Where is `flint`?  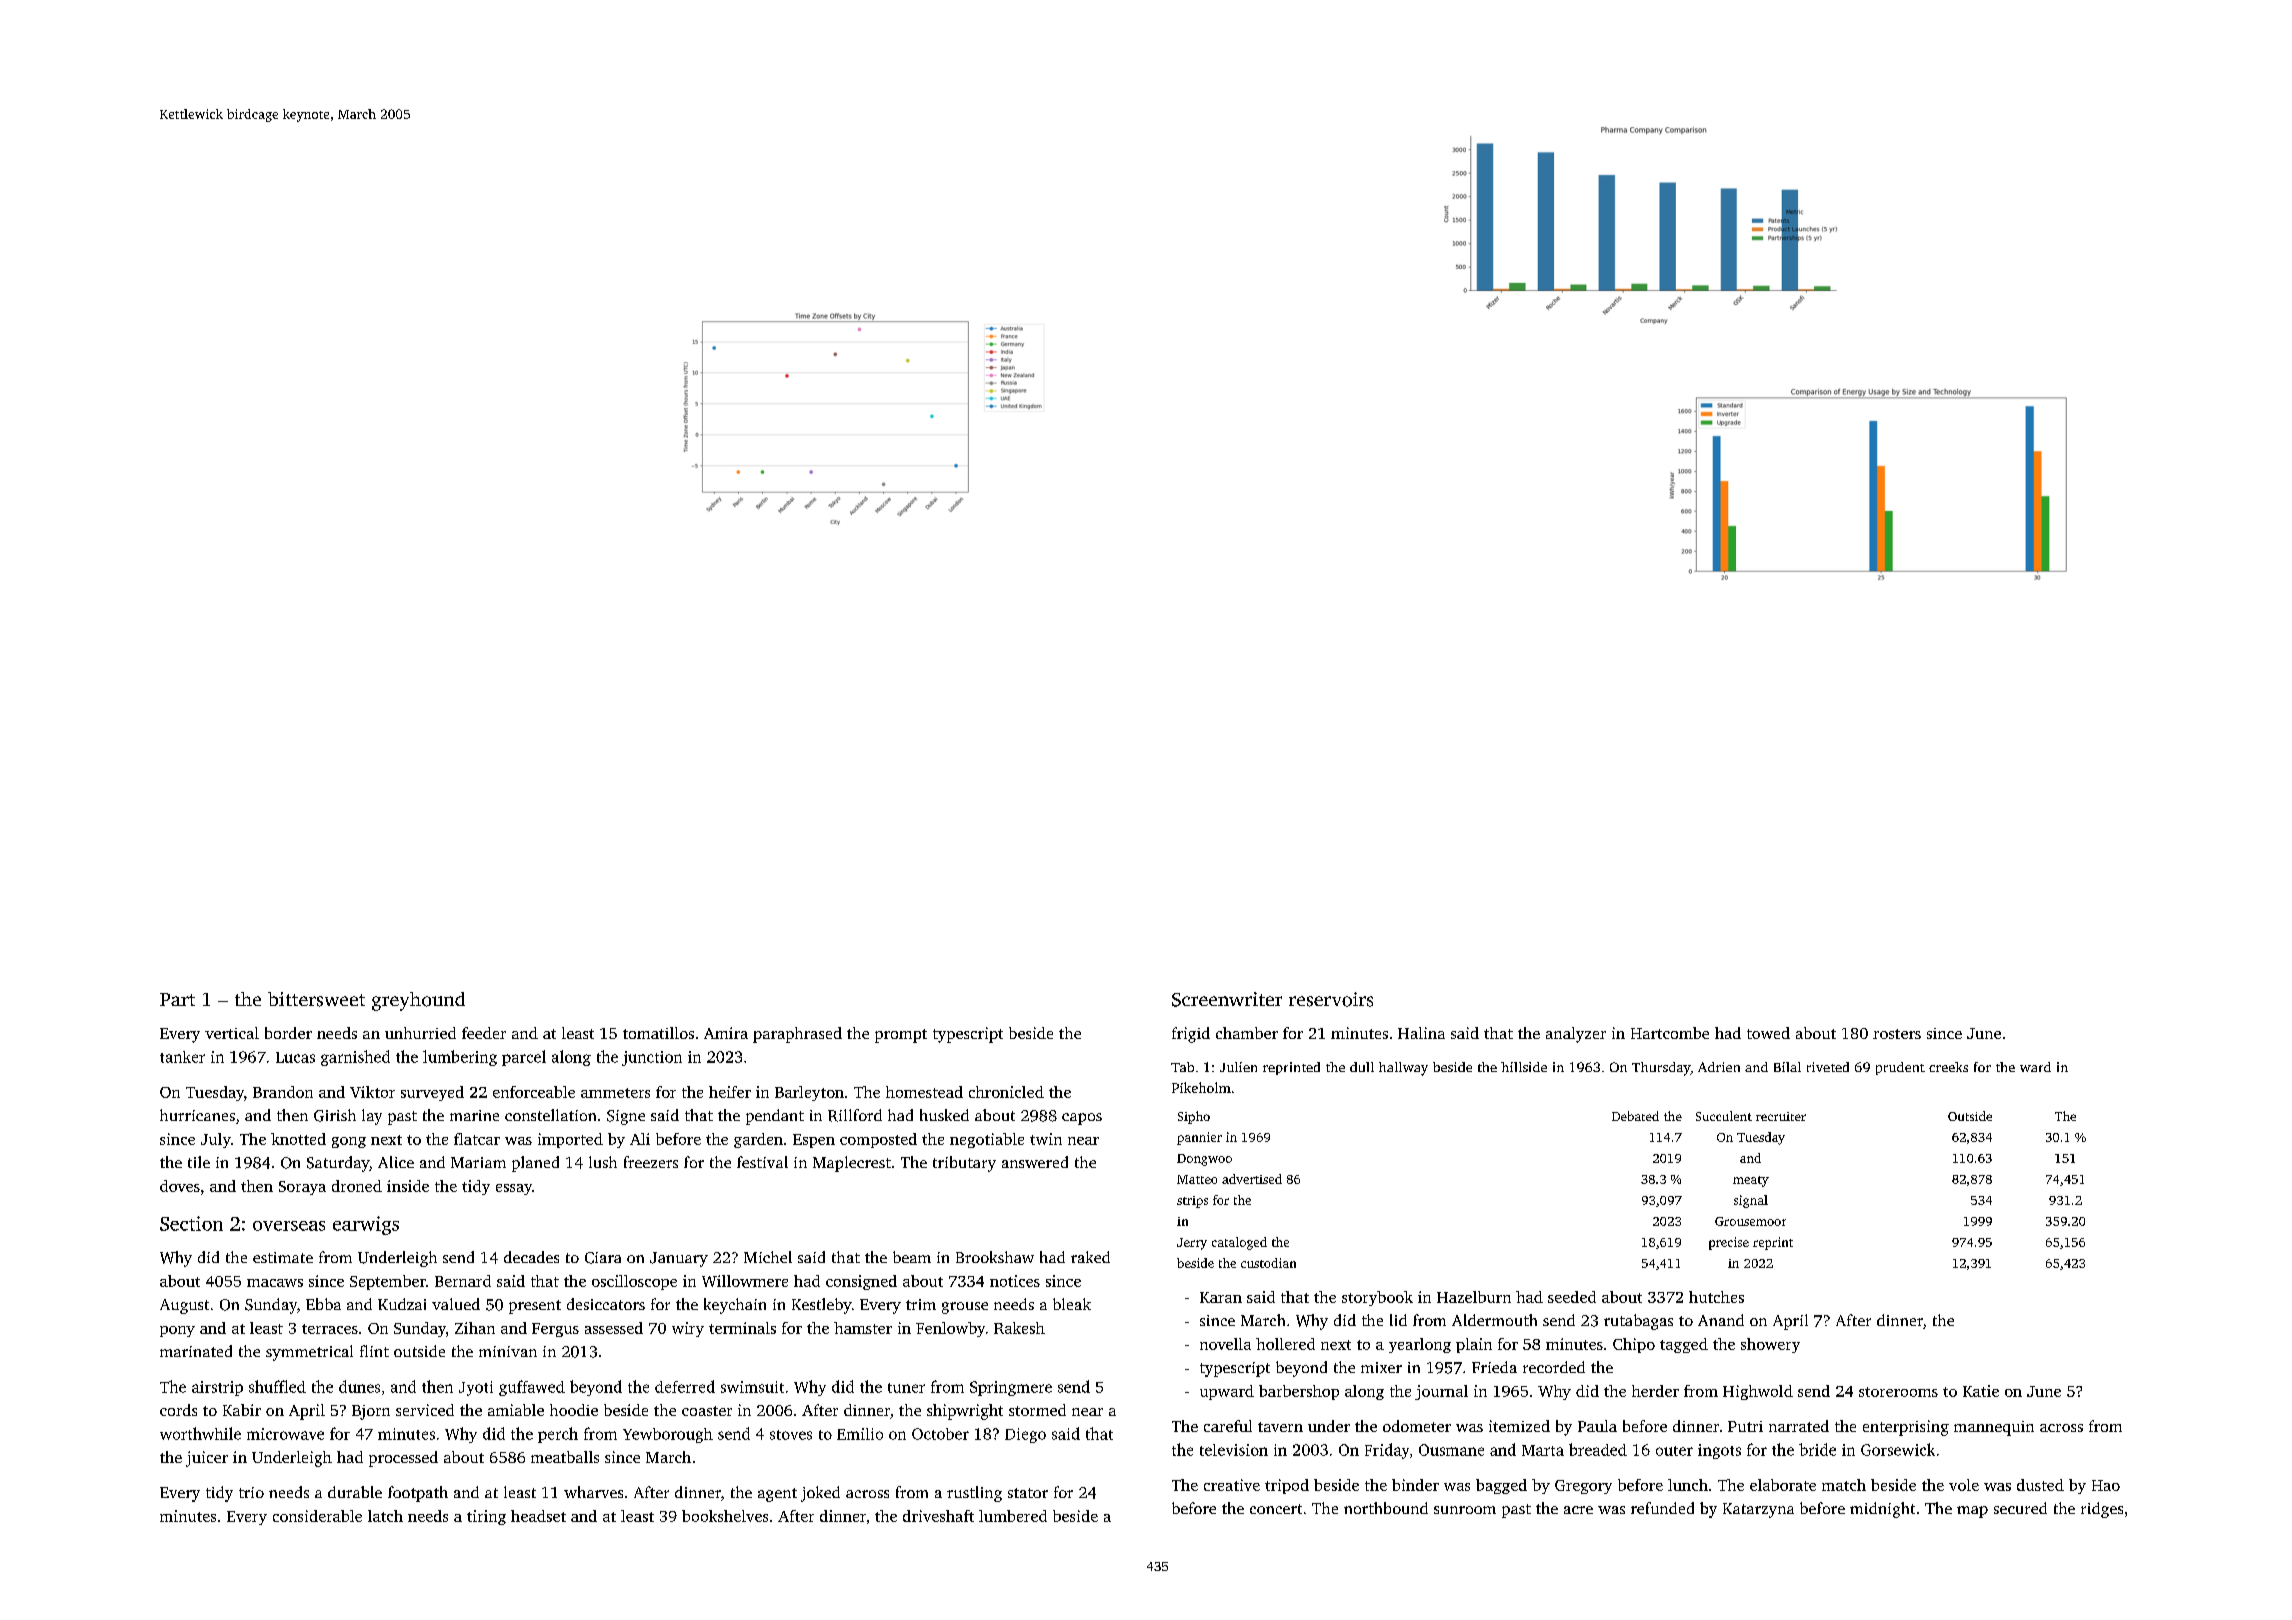
flint is located at coordinates (374, 1351).
